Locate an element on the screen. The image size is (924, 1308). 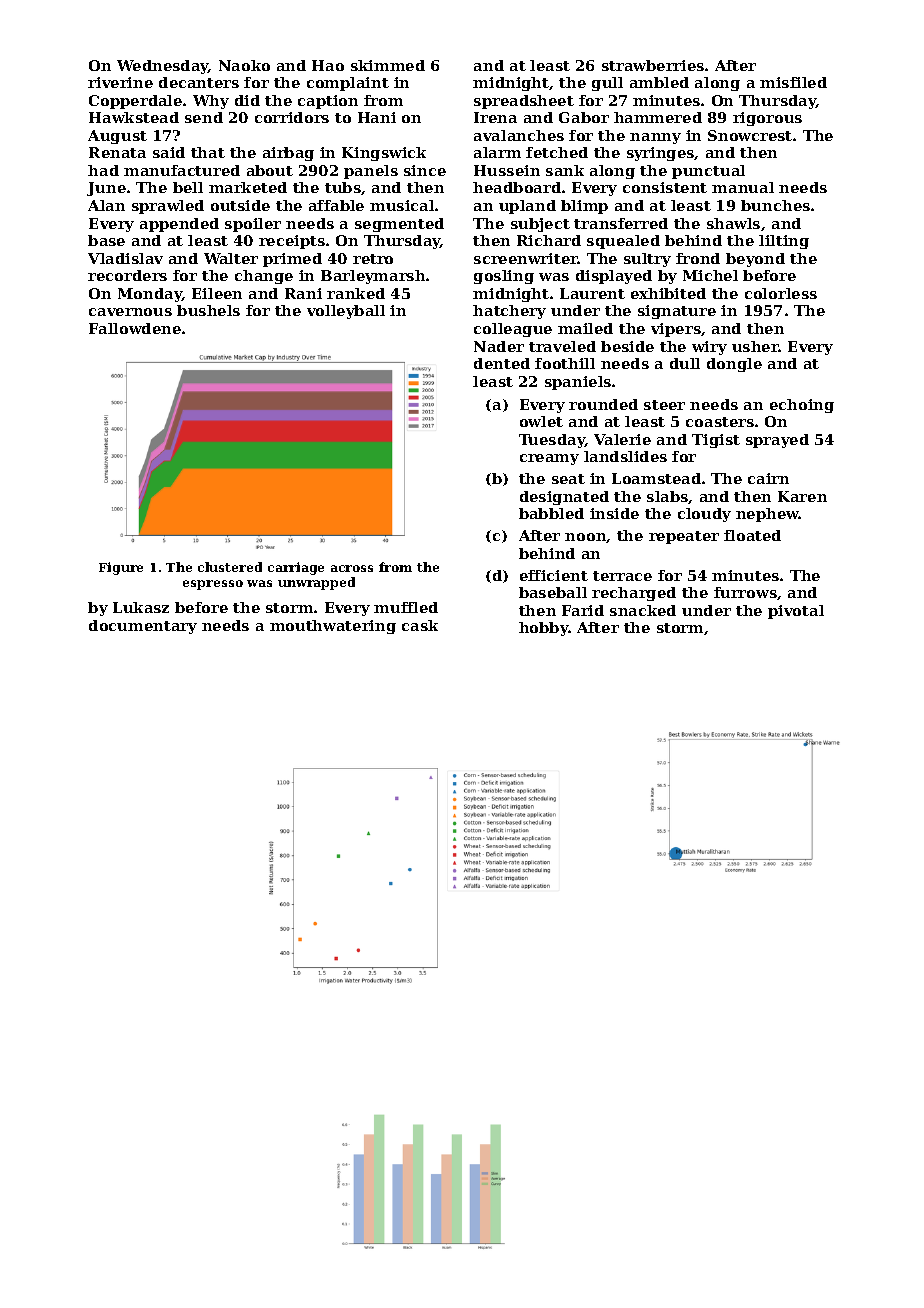
echoing is located at coordinates (802, 406).
